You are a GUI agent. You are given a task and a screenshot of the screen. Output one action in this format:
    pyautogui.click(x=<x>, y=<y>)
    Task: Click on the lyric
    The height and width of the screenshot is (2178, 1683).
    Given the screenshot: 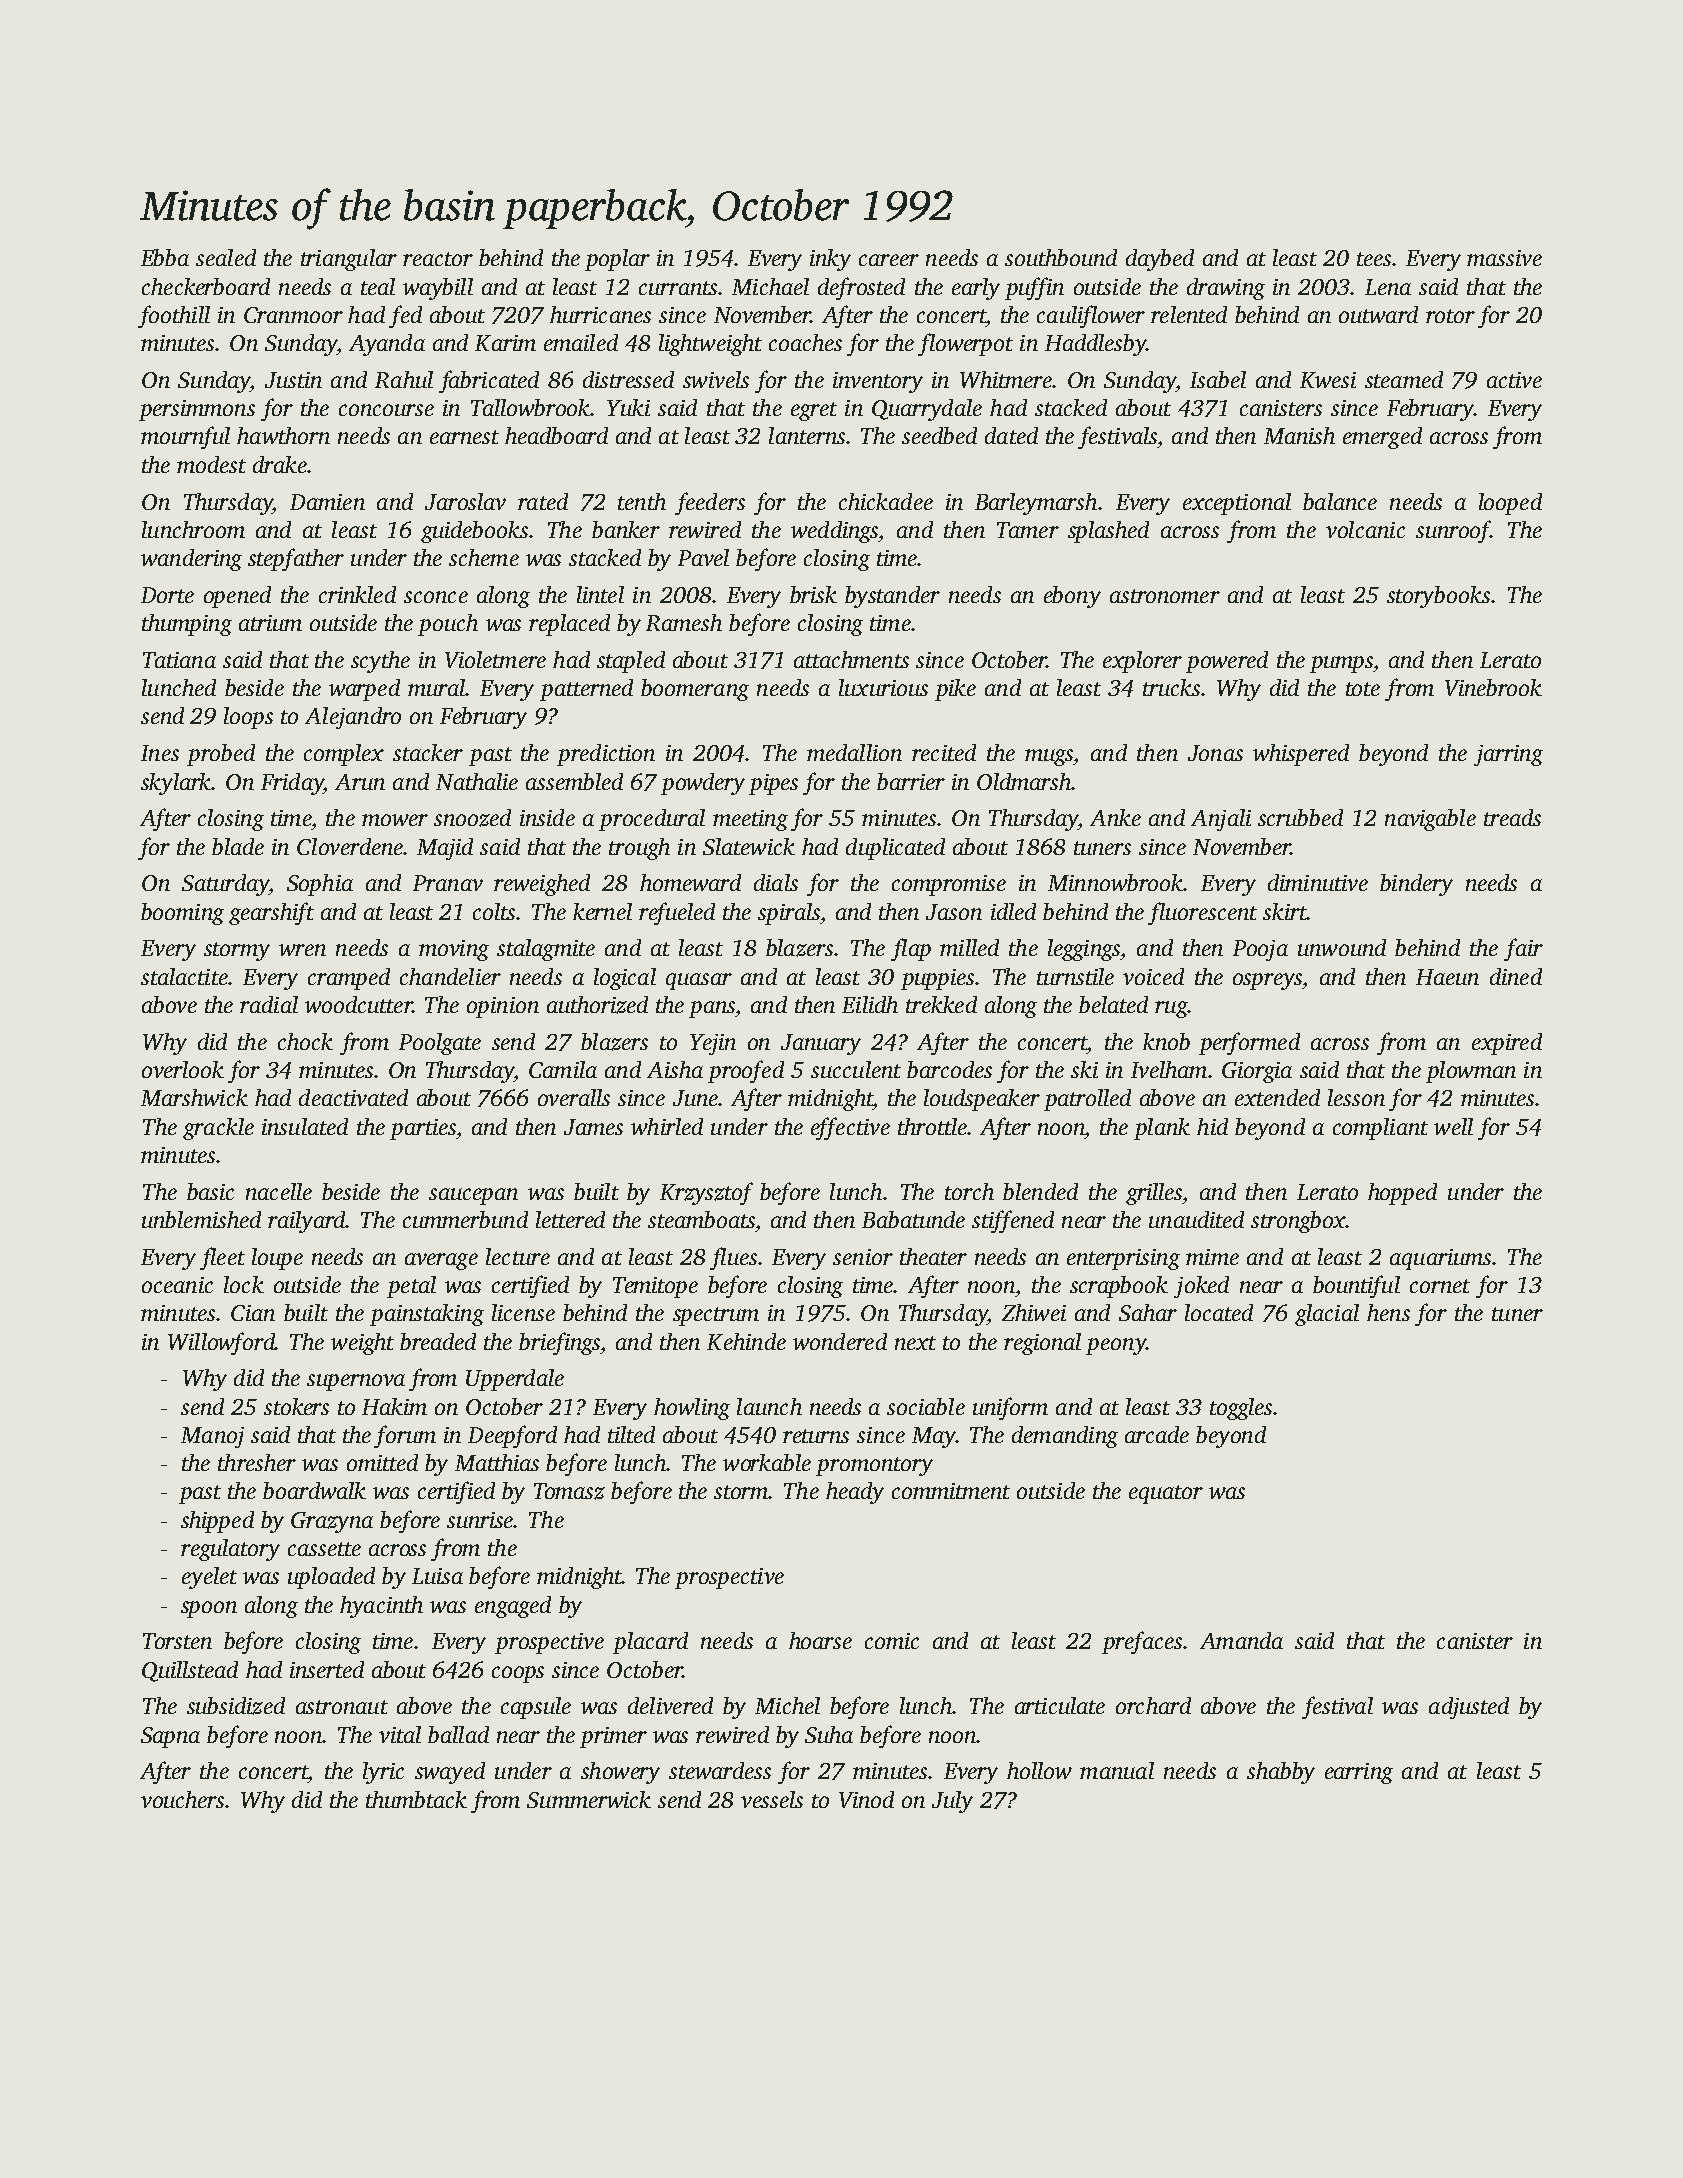 What is the action you would take?
    pyautogui.click(x=383, y=1773)
